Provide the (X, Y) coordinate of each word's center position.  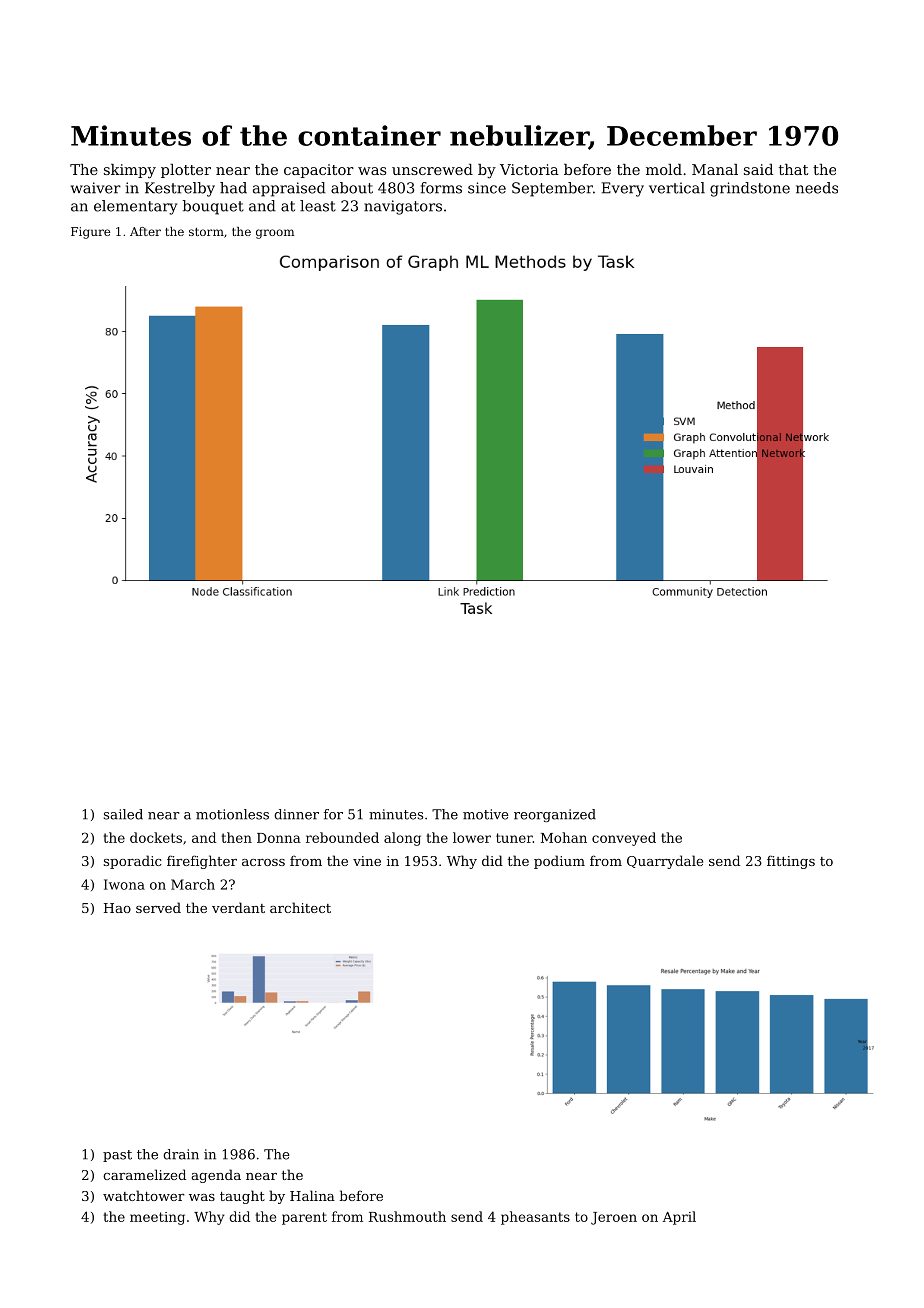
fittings (791, 862)
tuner (514, 838)
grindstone (750, 189)
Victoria (529, 169)
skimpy (130, 171)
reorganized (555, 815)
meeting (157, 1218)
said (758, 169)
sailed (123, 814)
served (158, 907)
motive (485, 814)
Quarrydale (665, 862)
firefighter (202, 862)
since (487, 188)
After (145, 231)
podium (559, 862)
